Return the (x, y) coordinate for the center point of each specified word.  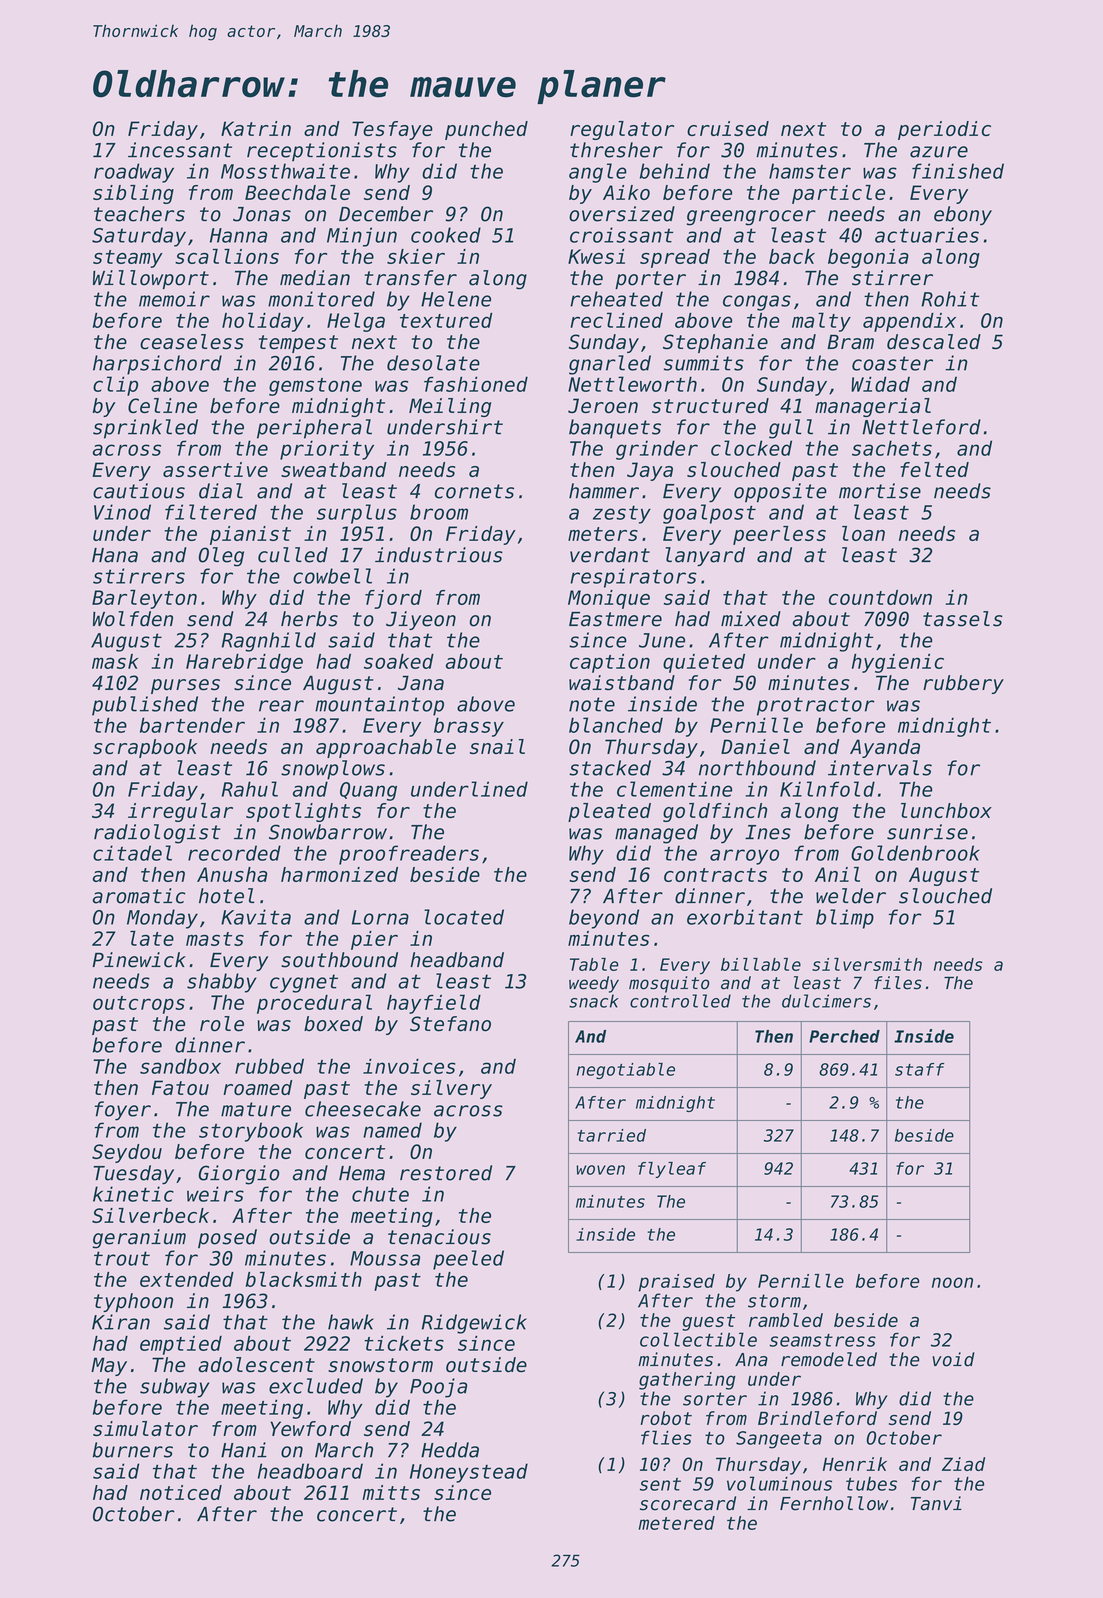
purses (185, 686)
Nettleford (921, 427)
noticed (181, 1492)
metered (677, 1523)
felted (934, 469)
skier (416, 256)
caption (610, 663)
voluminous (779, 1483)
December (386, 214)
